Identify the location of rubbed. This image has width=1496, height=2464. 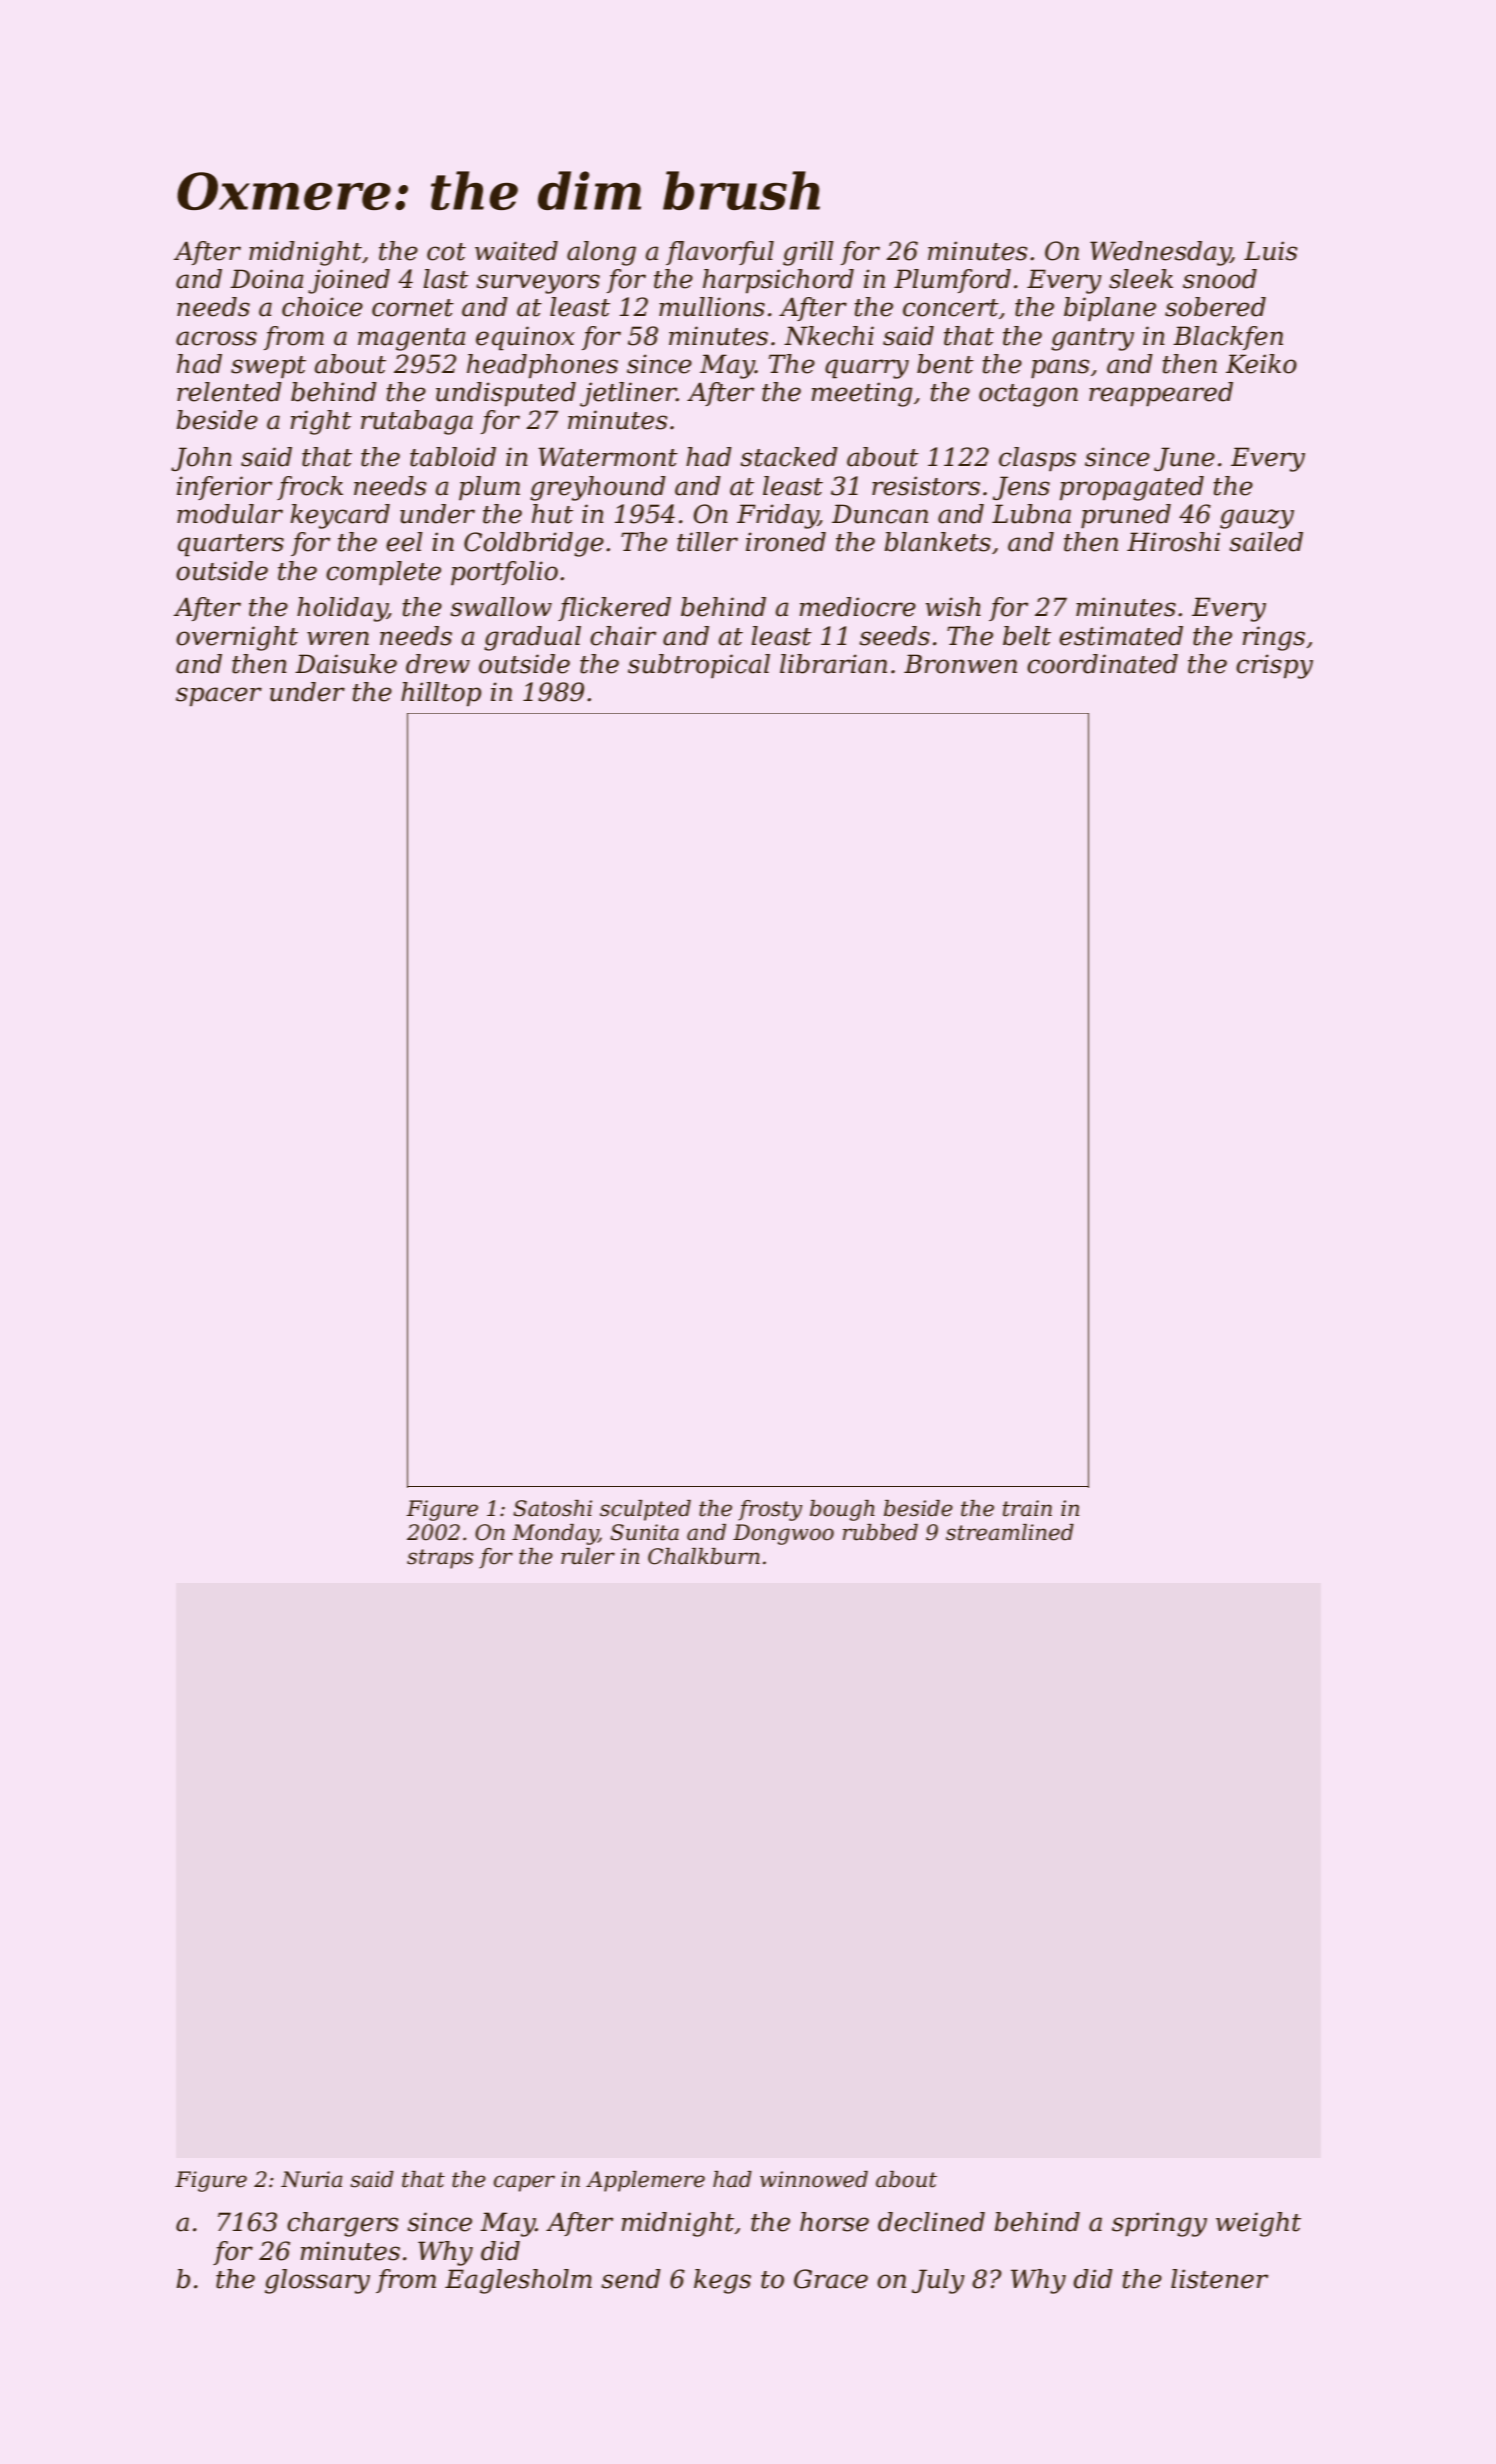
(880, 1532).
